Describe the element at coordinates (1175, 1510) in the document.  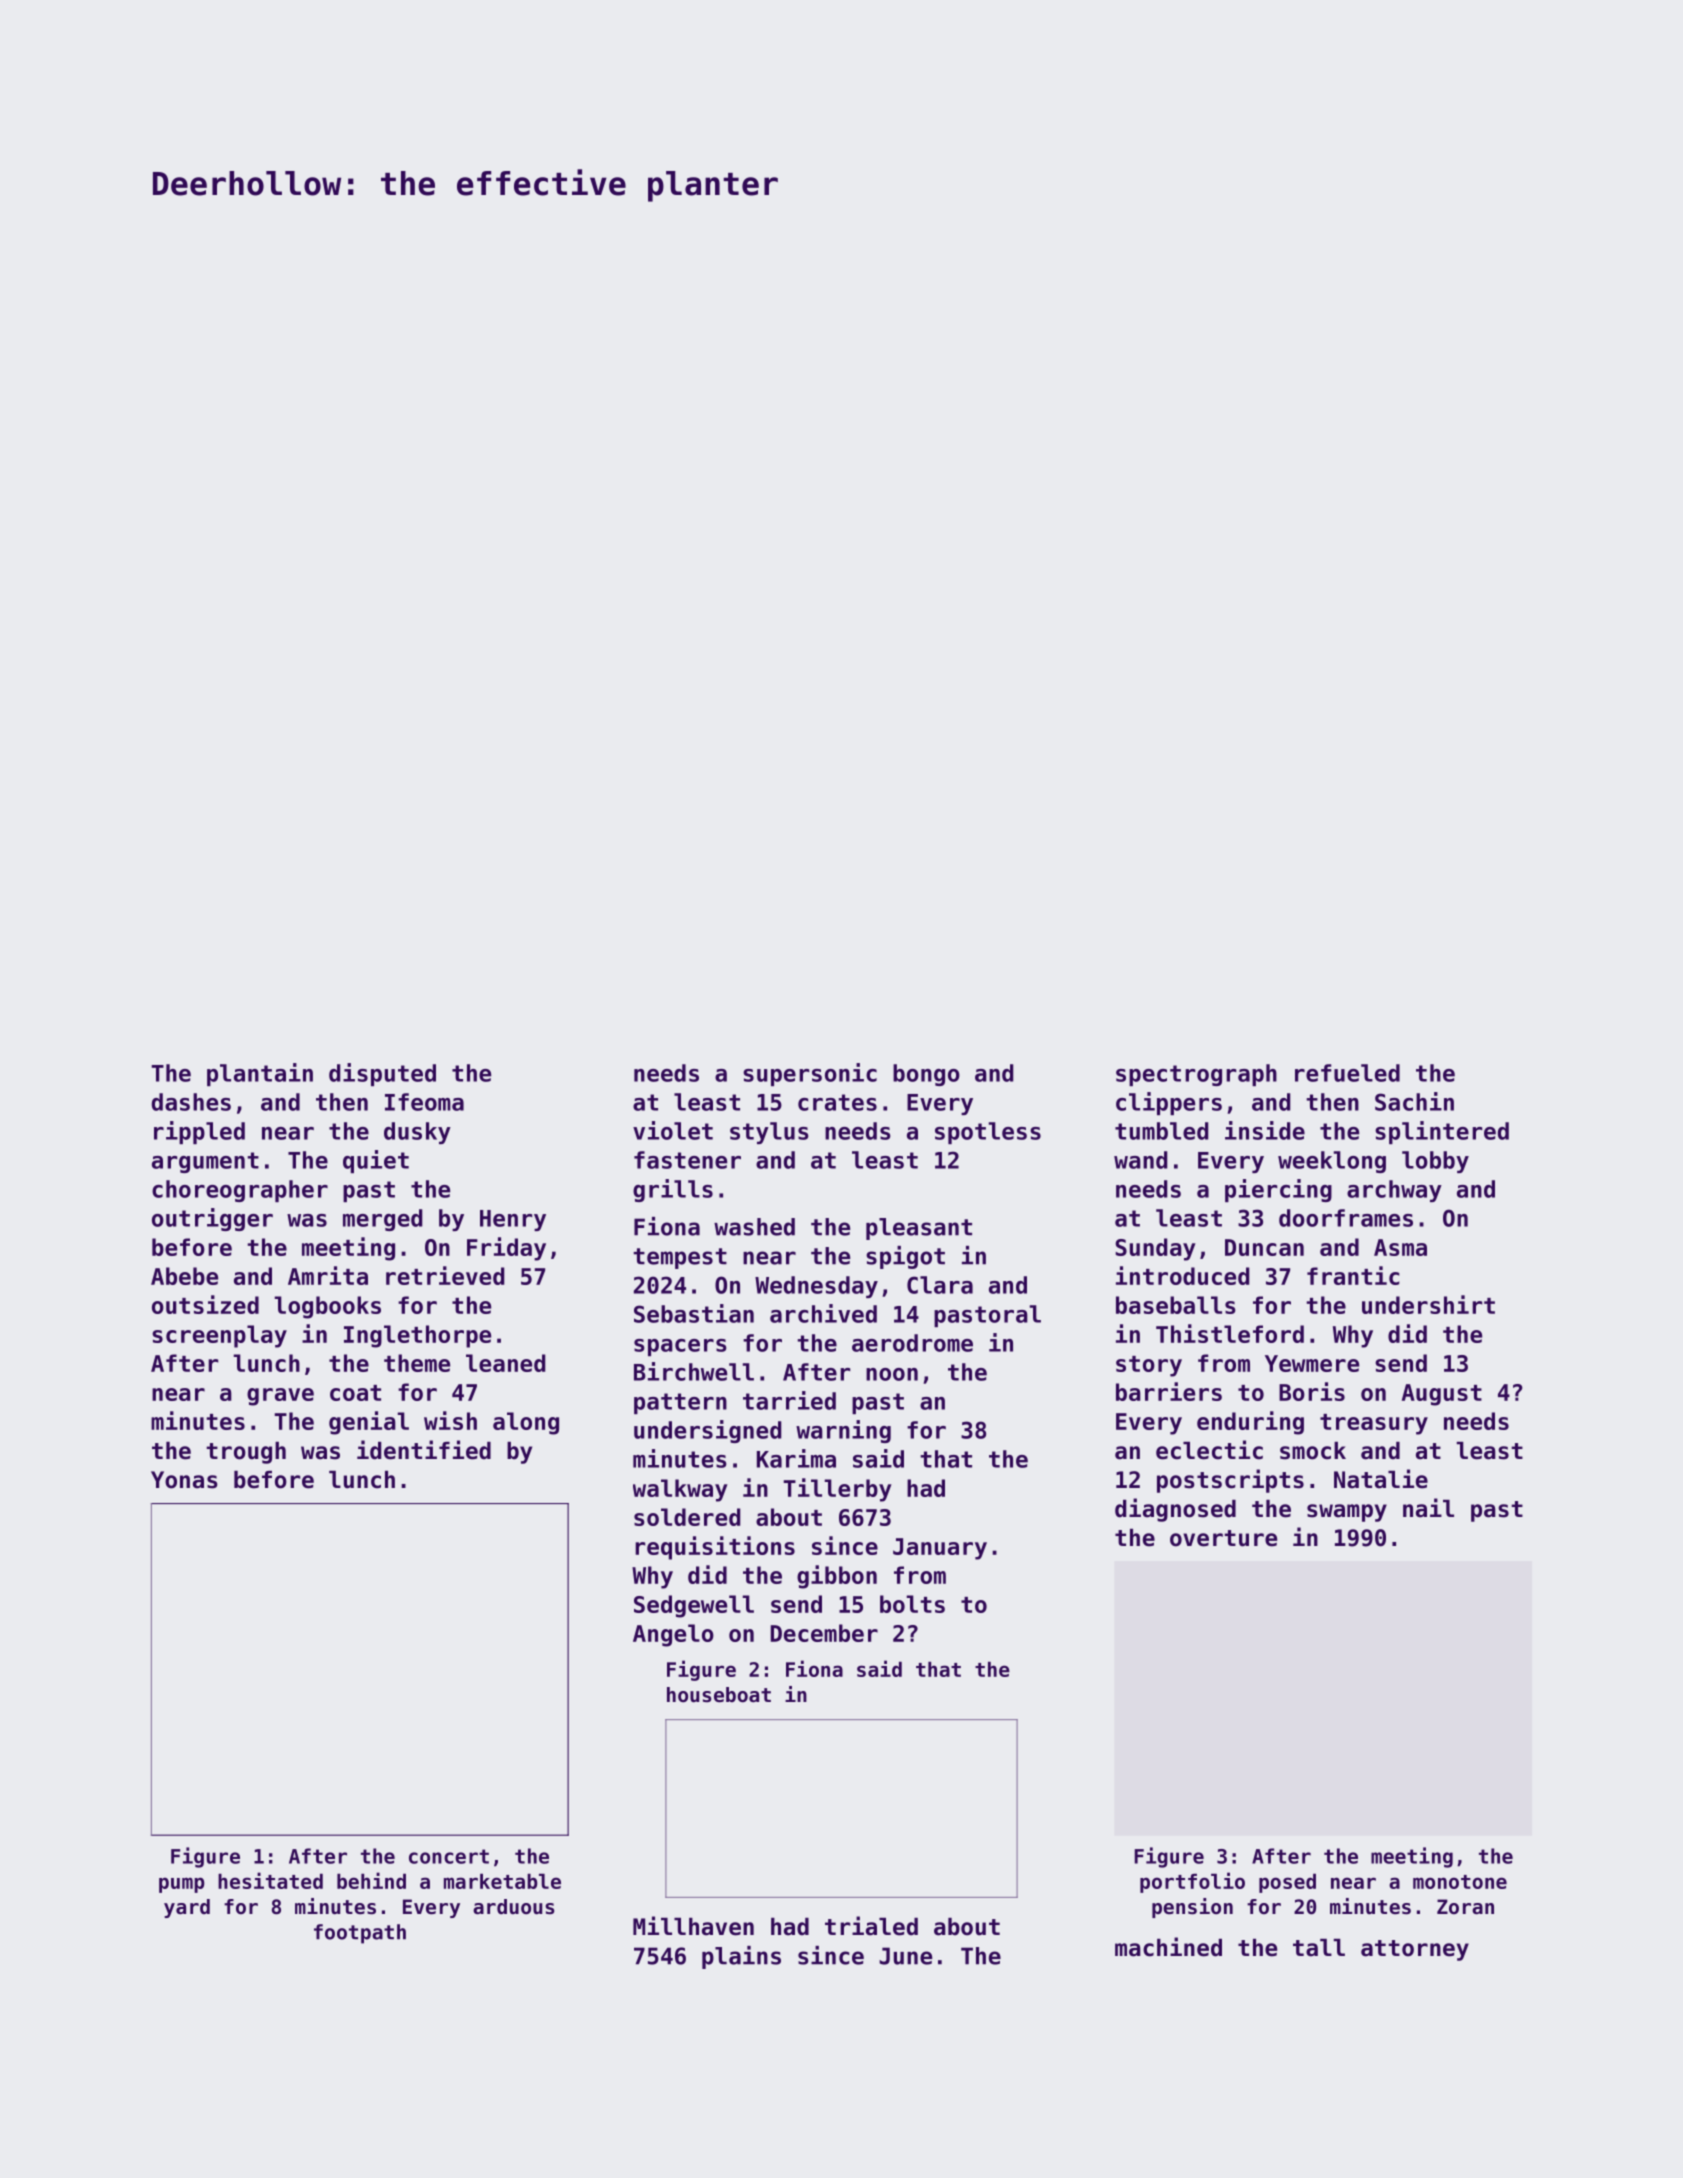
I see `diagnosed` at that location.
